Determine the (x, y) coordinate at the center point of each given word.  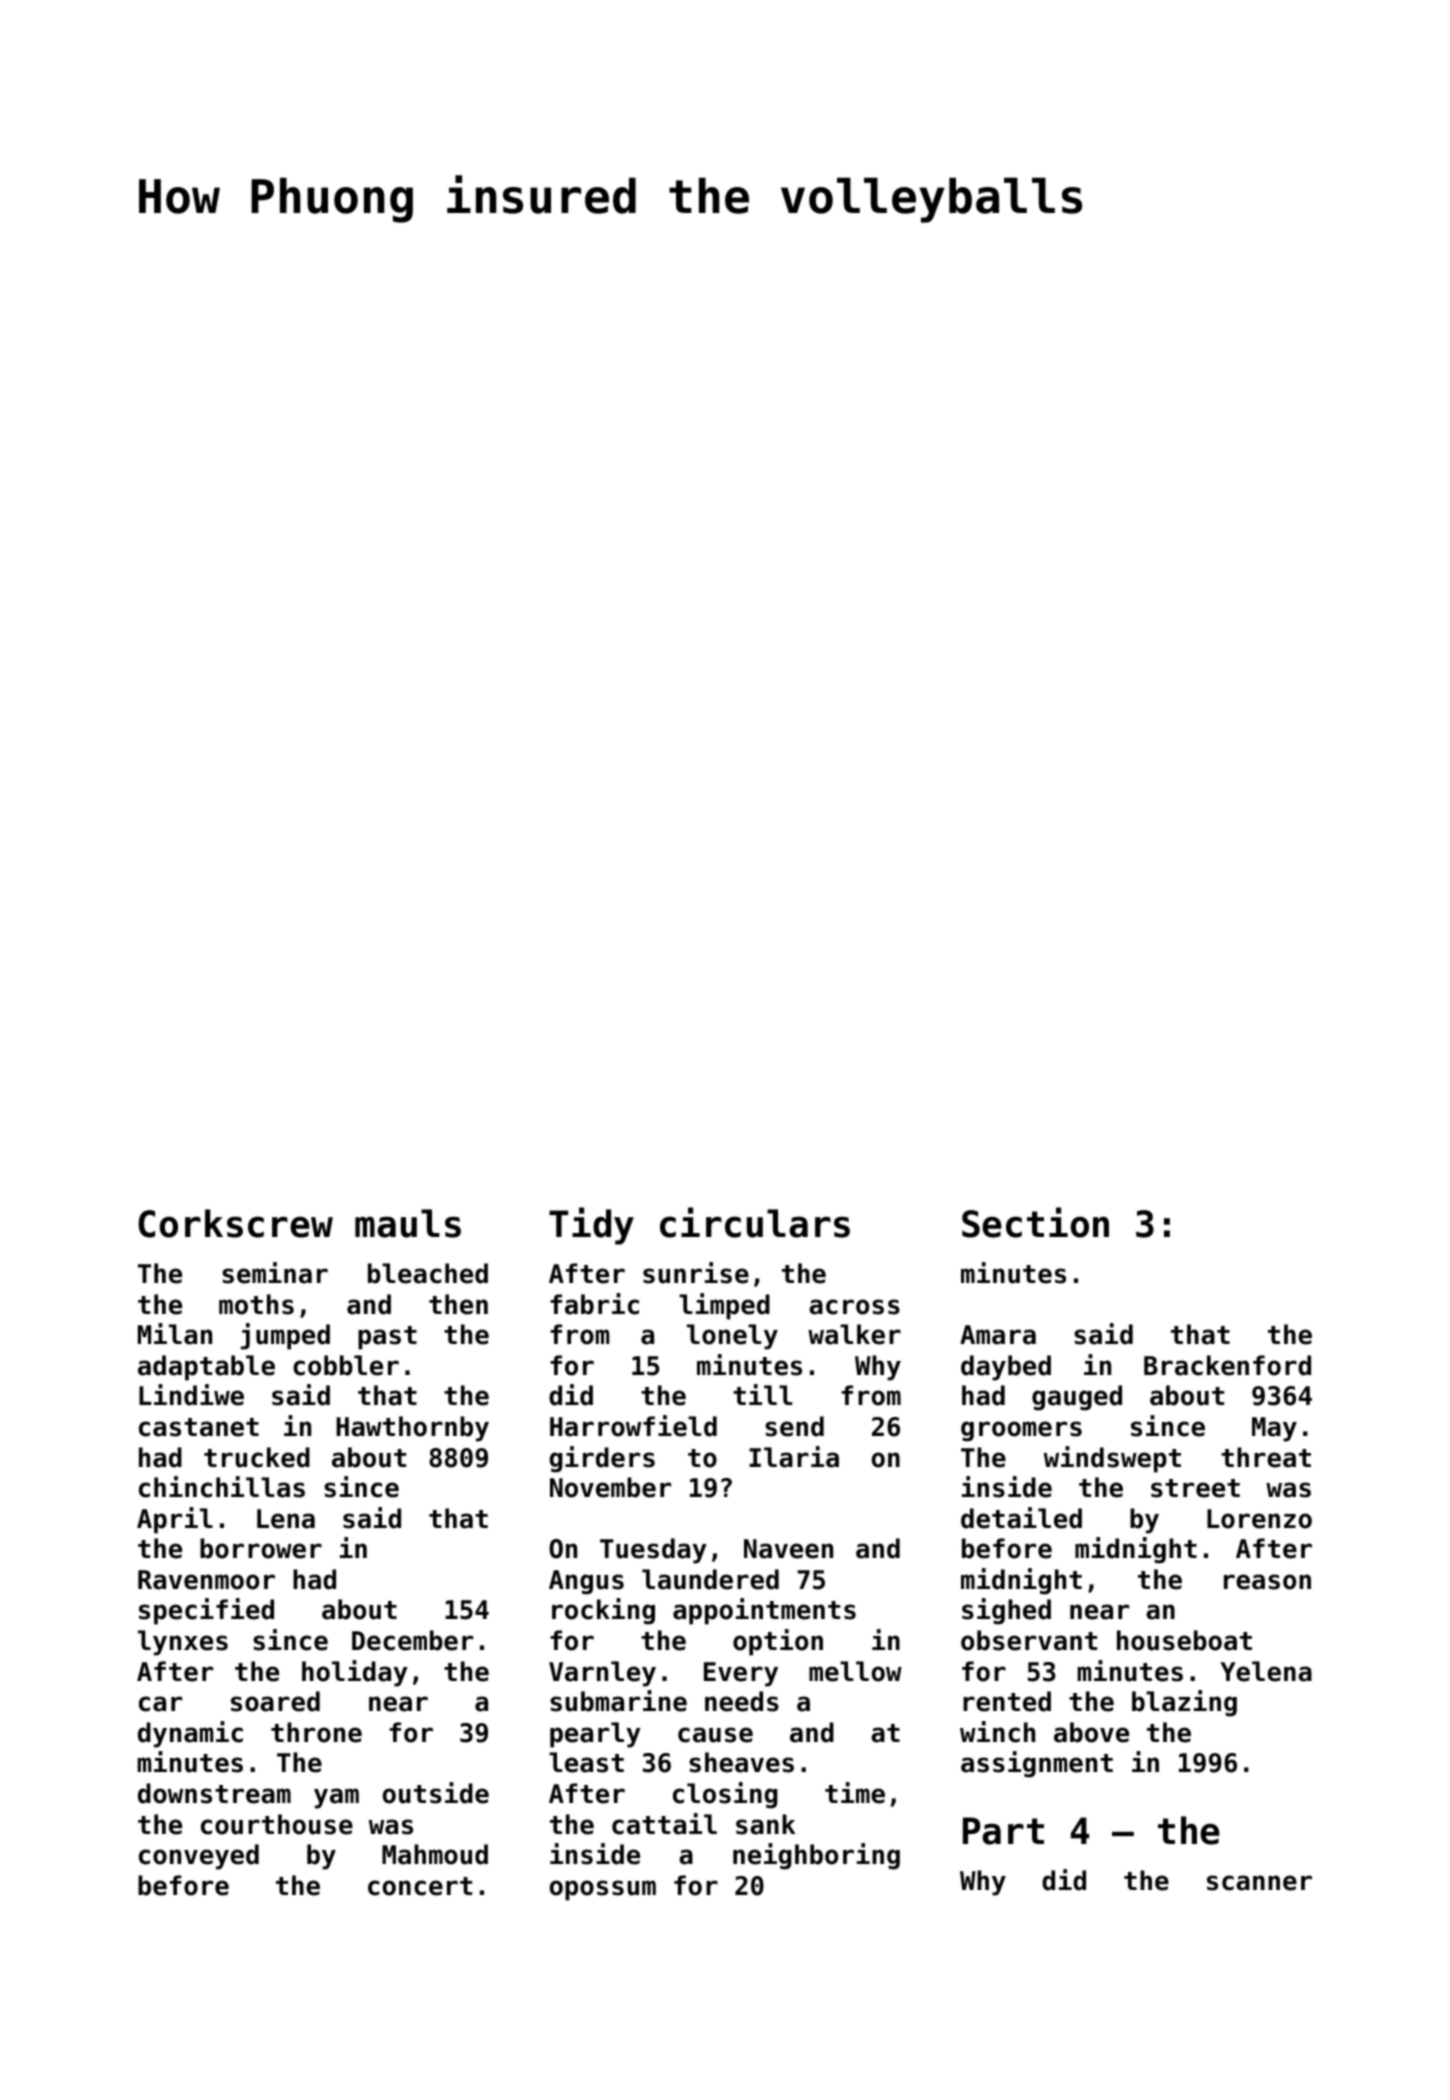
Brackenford (1227, 1365)
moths (256, 1304)
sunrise (696, 1273)
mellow (855, 1671)
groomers (1021, 1431)
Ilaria (794, 1457)
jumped (285, 1336)
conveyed (199, 1857)
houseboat (1184, 1640)
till (762, 1394)
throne (316, 1732)
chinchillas (222, 1487)
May (1274, 1429)
